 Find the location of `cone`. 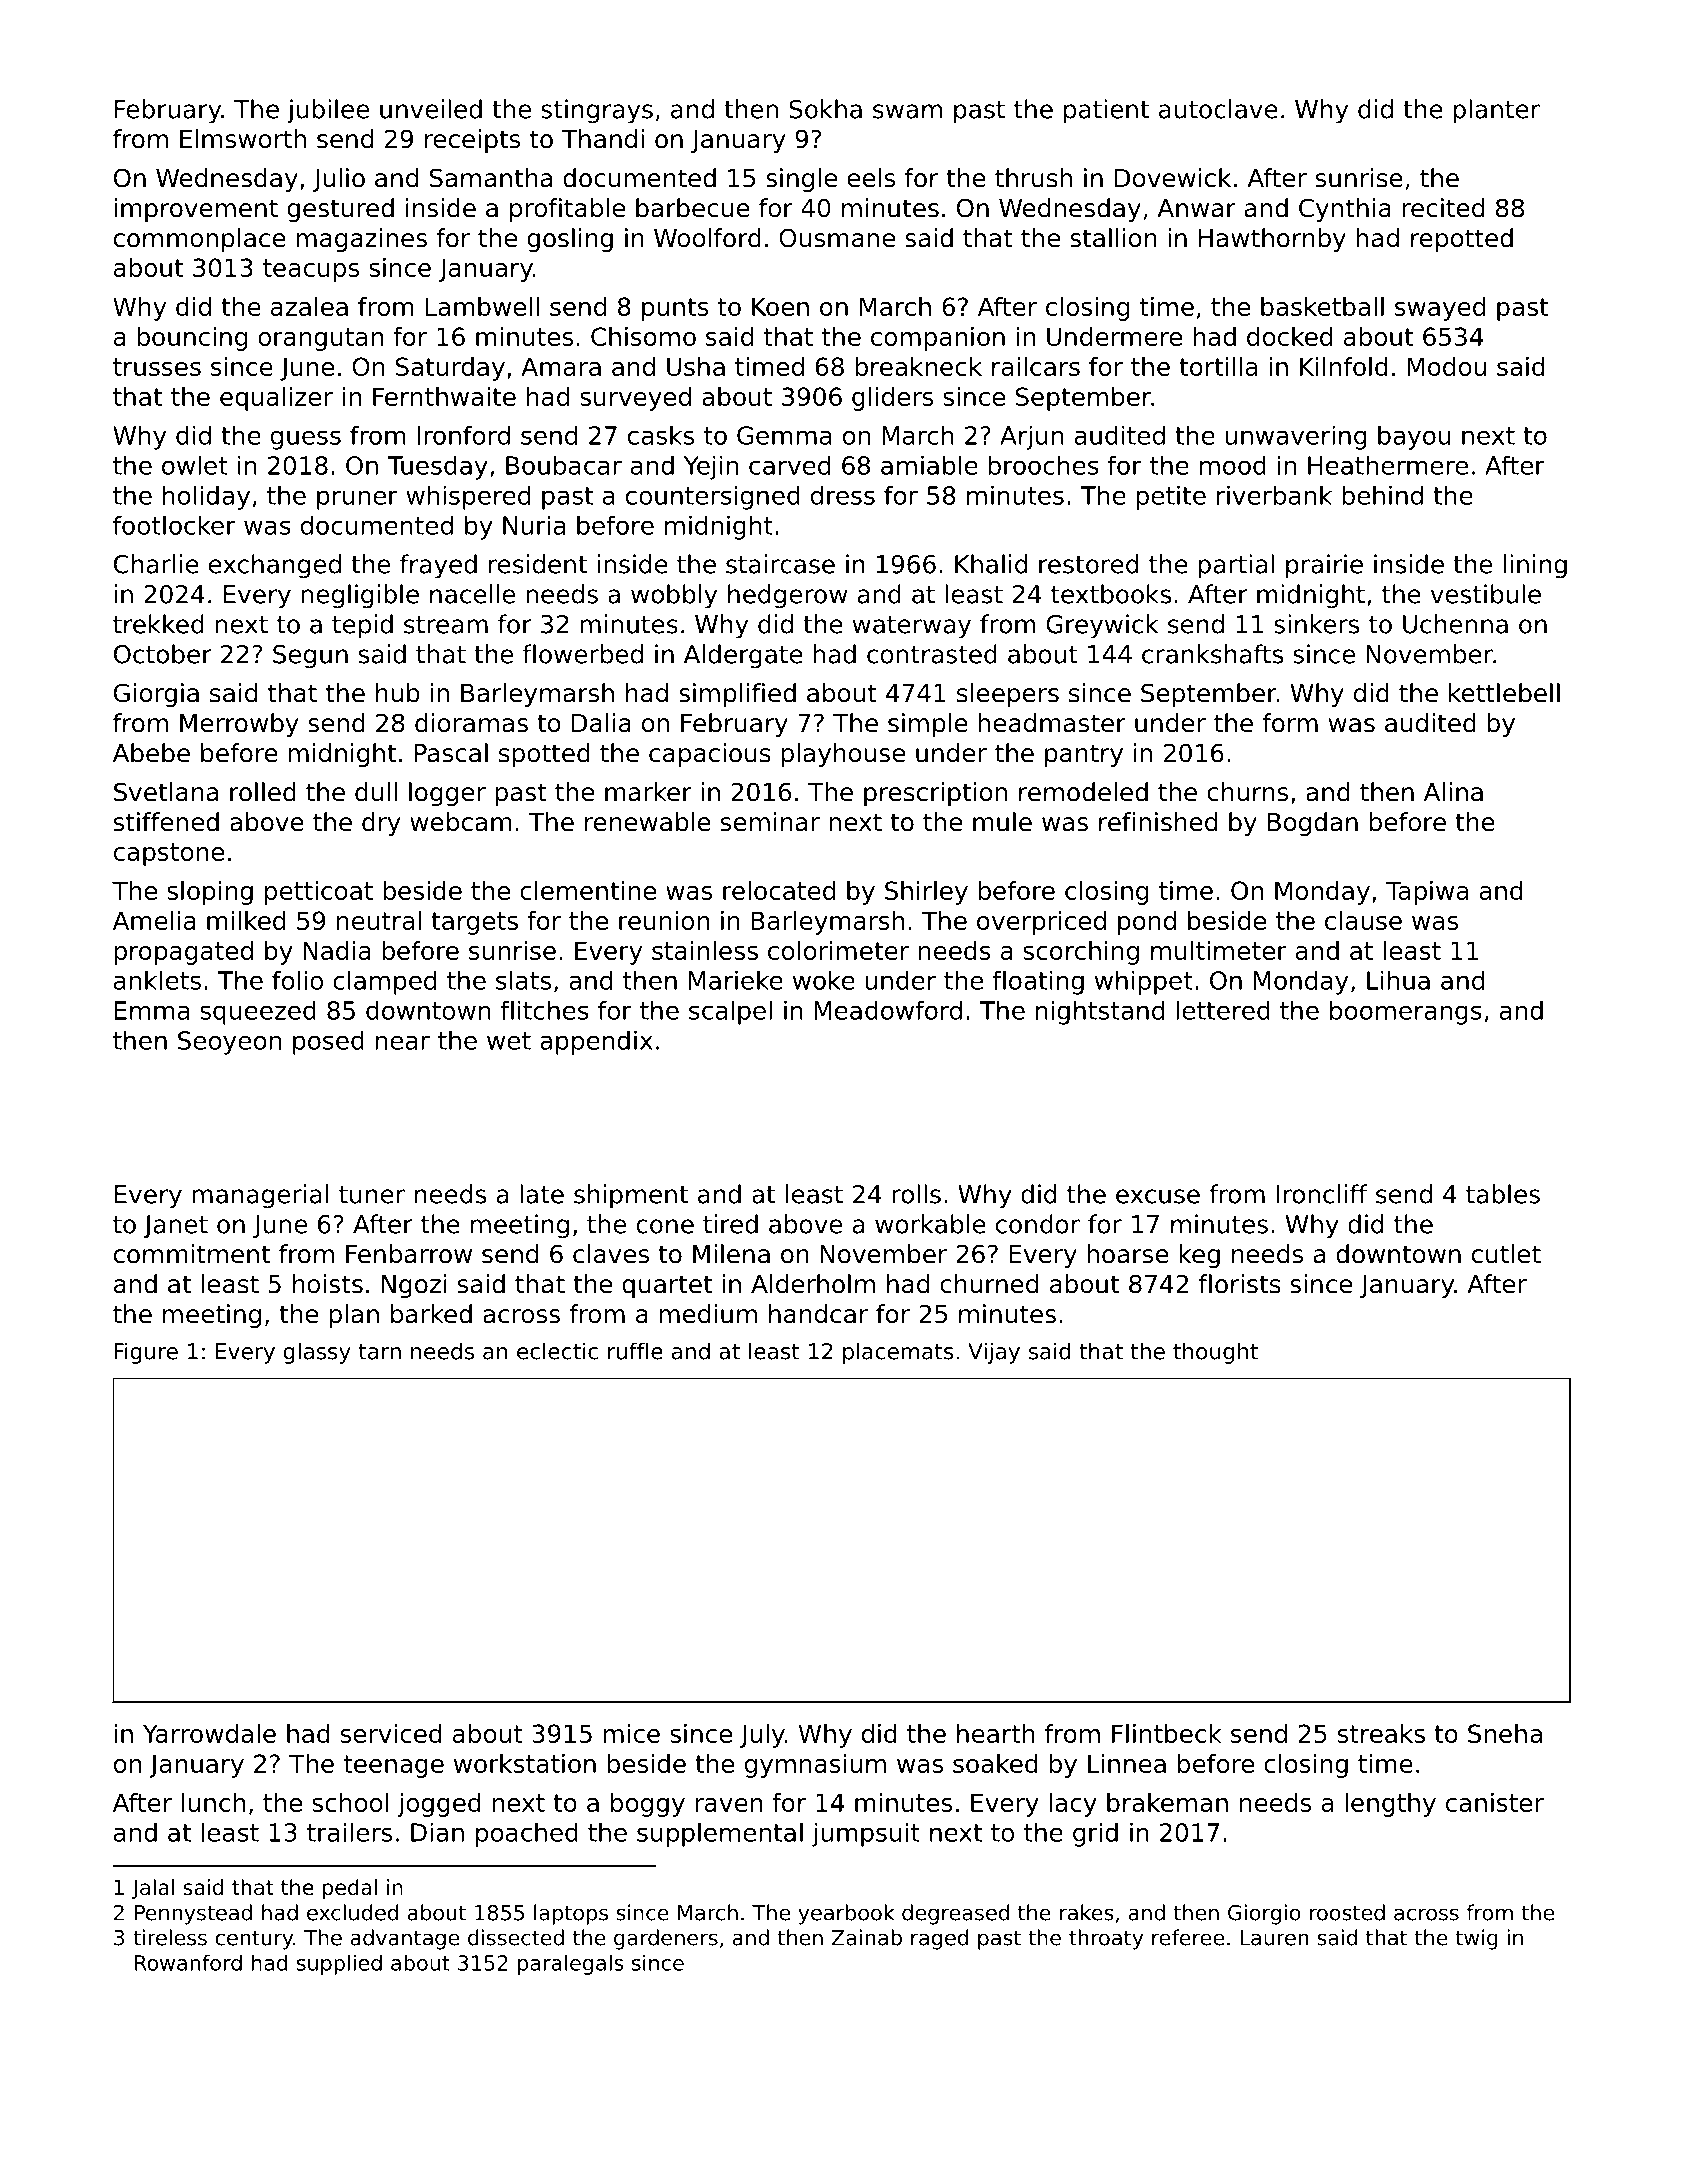

cone is located at coordinates (665, 1226).
